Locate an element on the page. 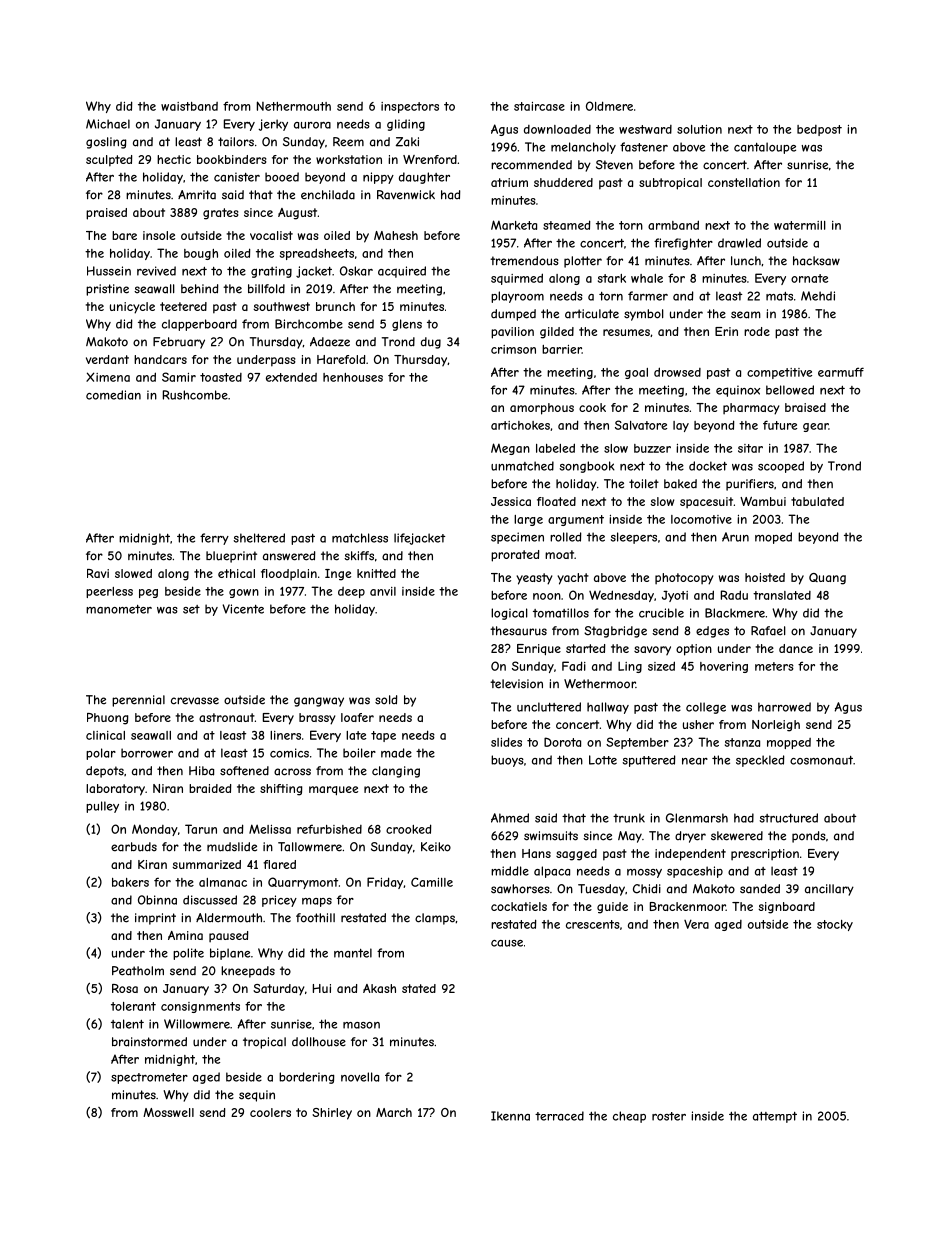 This image has width=952, height=1233. Camille is located at coordinates (432, 882).
